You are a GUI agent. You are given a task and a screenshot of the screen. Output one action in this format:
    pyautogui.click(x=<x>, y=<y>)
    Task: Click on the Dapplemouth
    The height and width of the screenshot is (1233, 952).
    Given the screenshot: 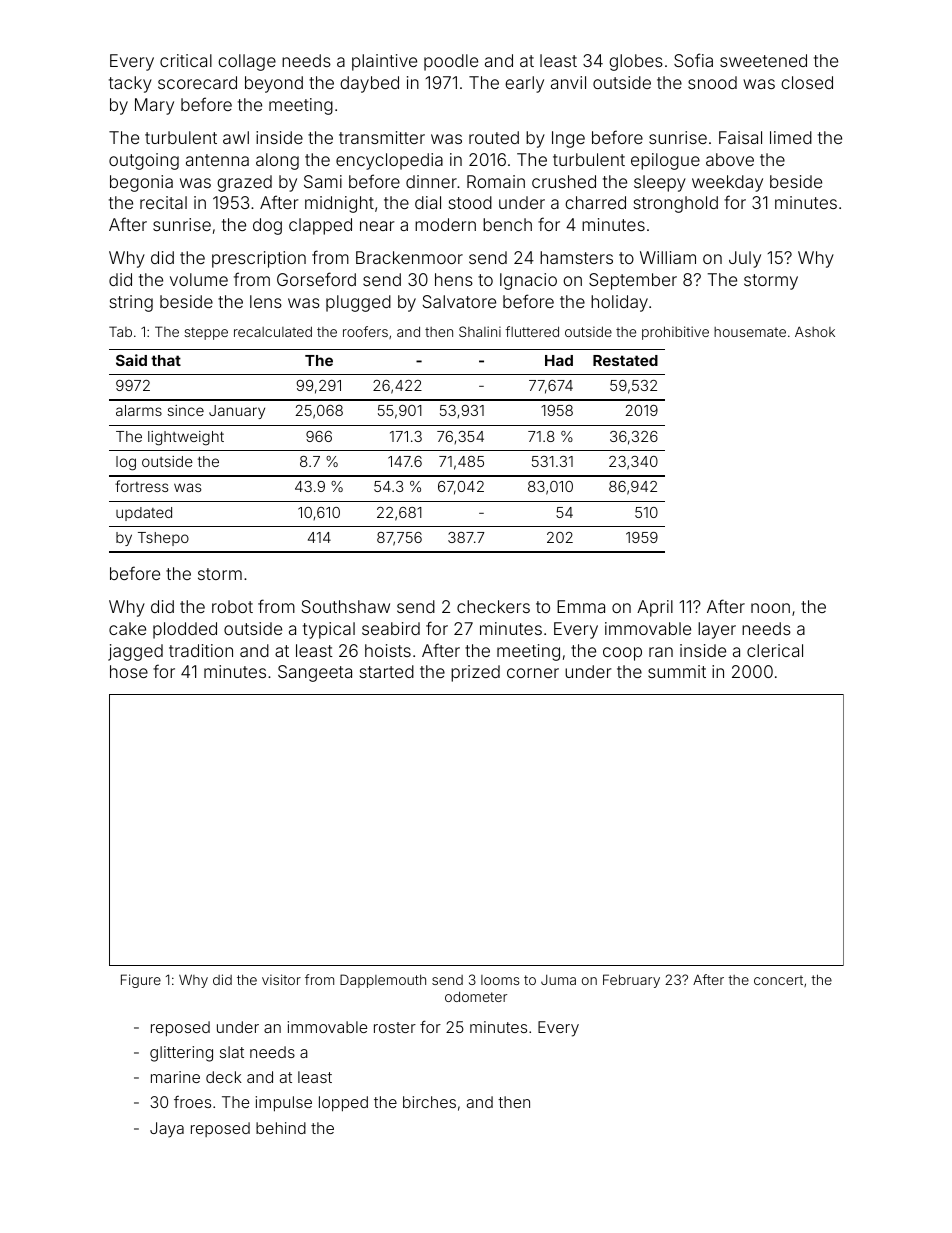 What is the action you would take?
    pyautogui.click(x=383, y=981)
